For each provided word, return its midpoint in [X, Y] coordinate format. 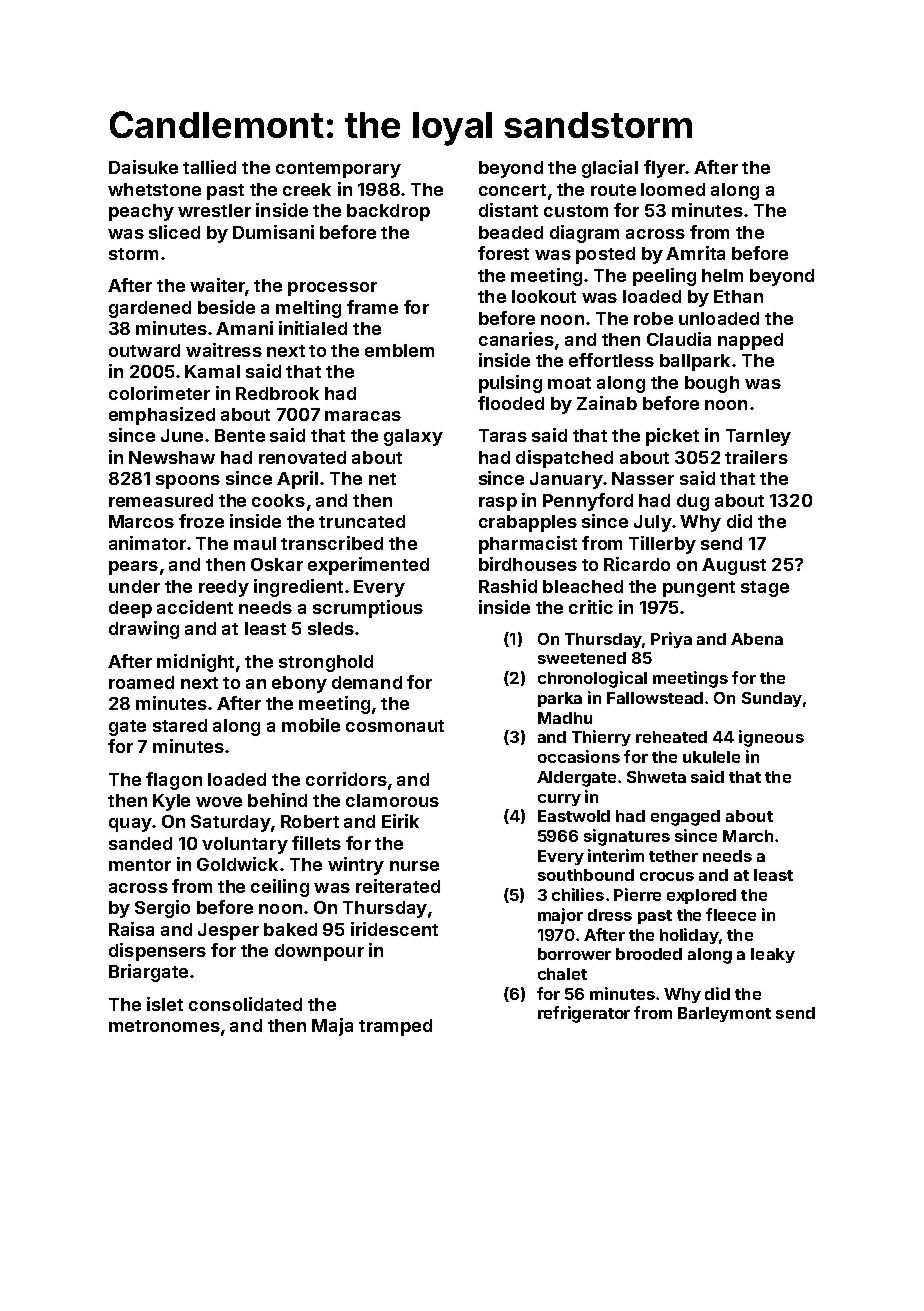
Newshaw [172, 457]
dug [693, 502]
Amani [244, 328]
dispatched [564, 459]
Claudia [679, 339]
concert [512, 190]
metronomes [164, 1026]
